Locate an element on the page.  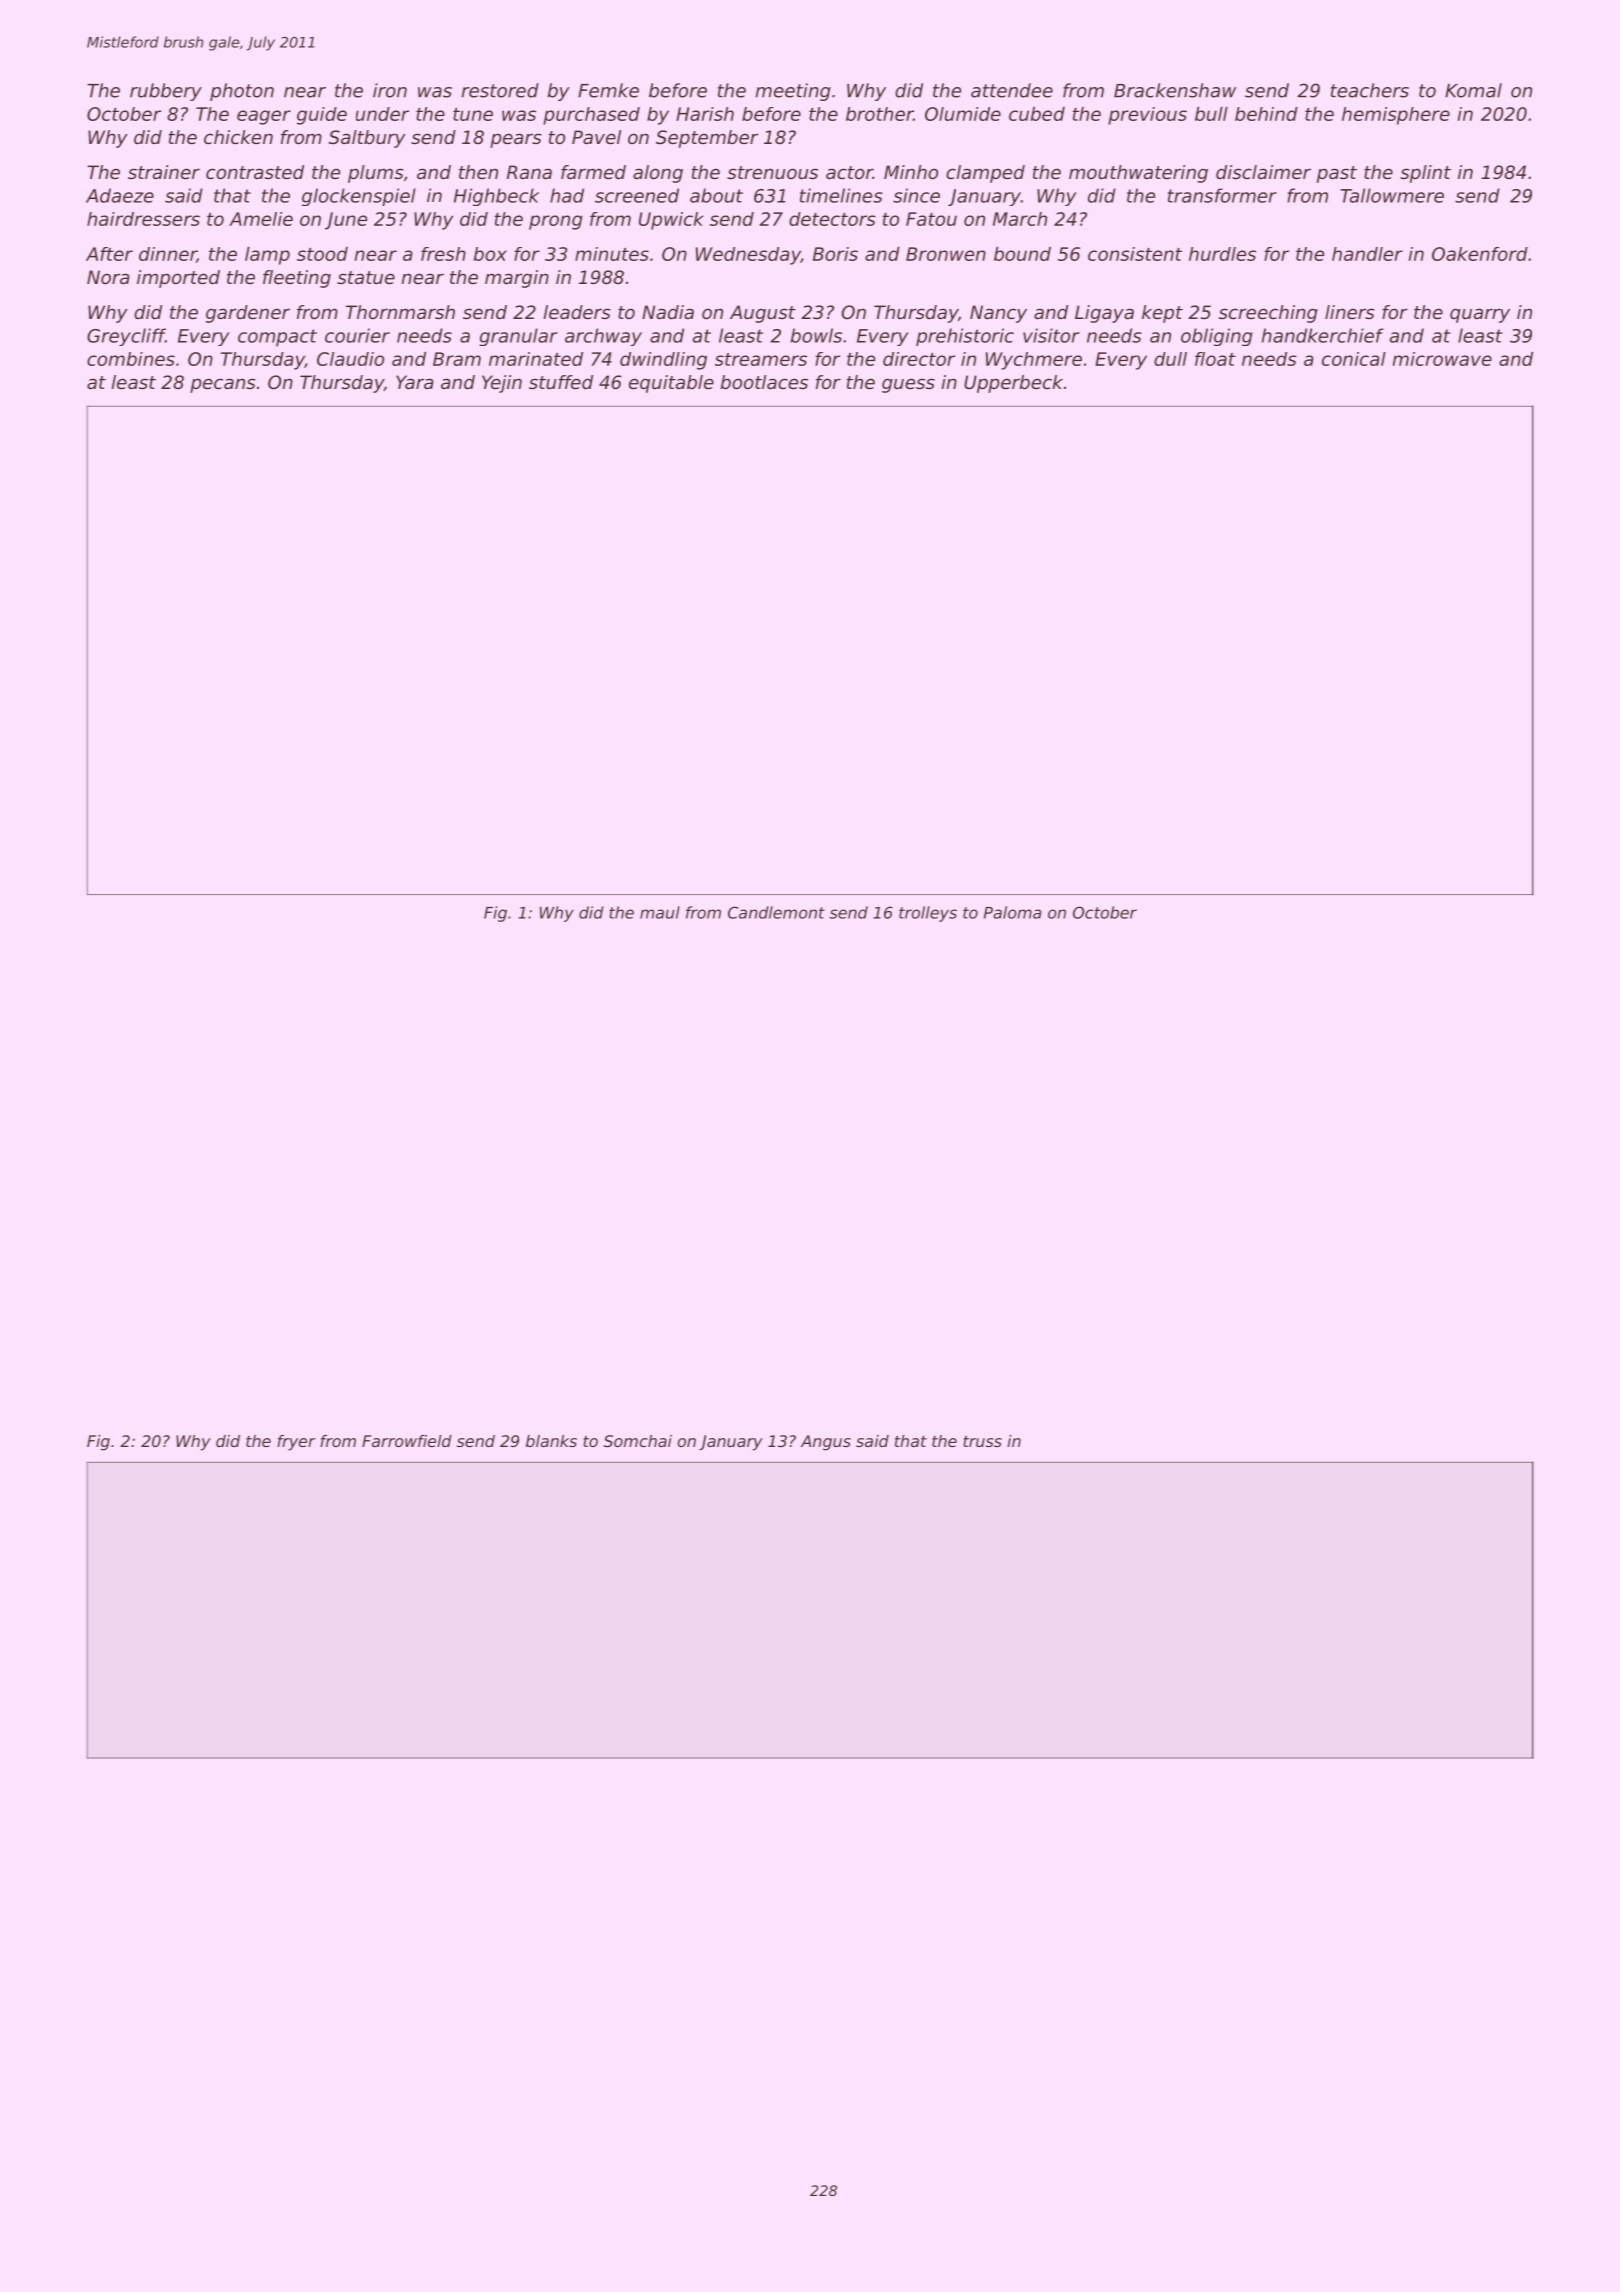
rubbery is located at coordinates (166, 92).
